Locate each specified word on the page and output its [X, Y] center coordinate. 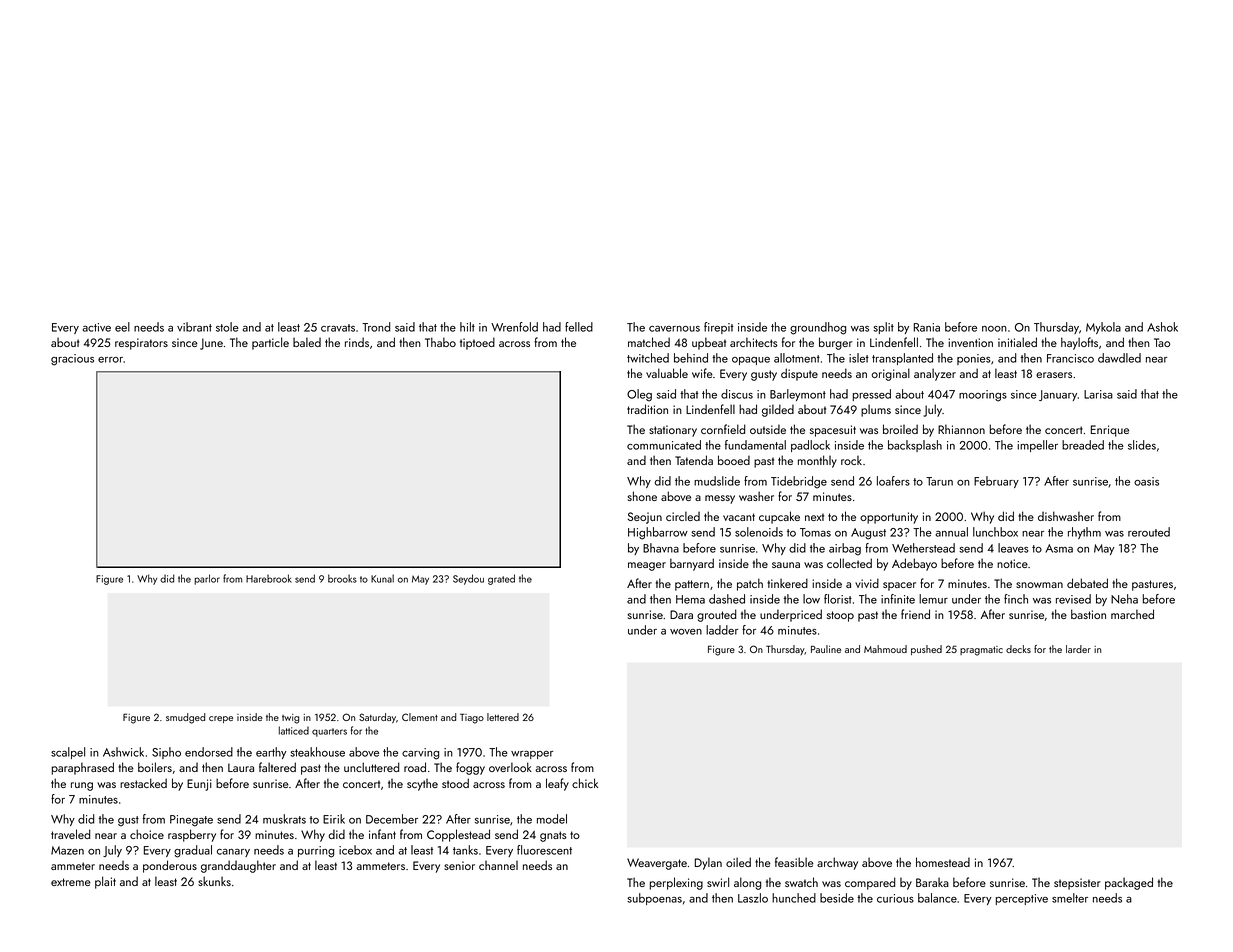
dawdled [1119, 358]
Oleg [639, 395]
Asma [1059, 548]
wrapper [532, 755]
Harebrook [269, 578]
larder [1078, 649]
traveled [70, 834]
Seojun [645, 518]
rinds [357, 342]
